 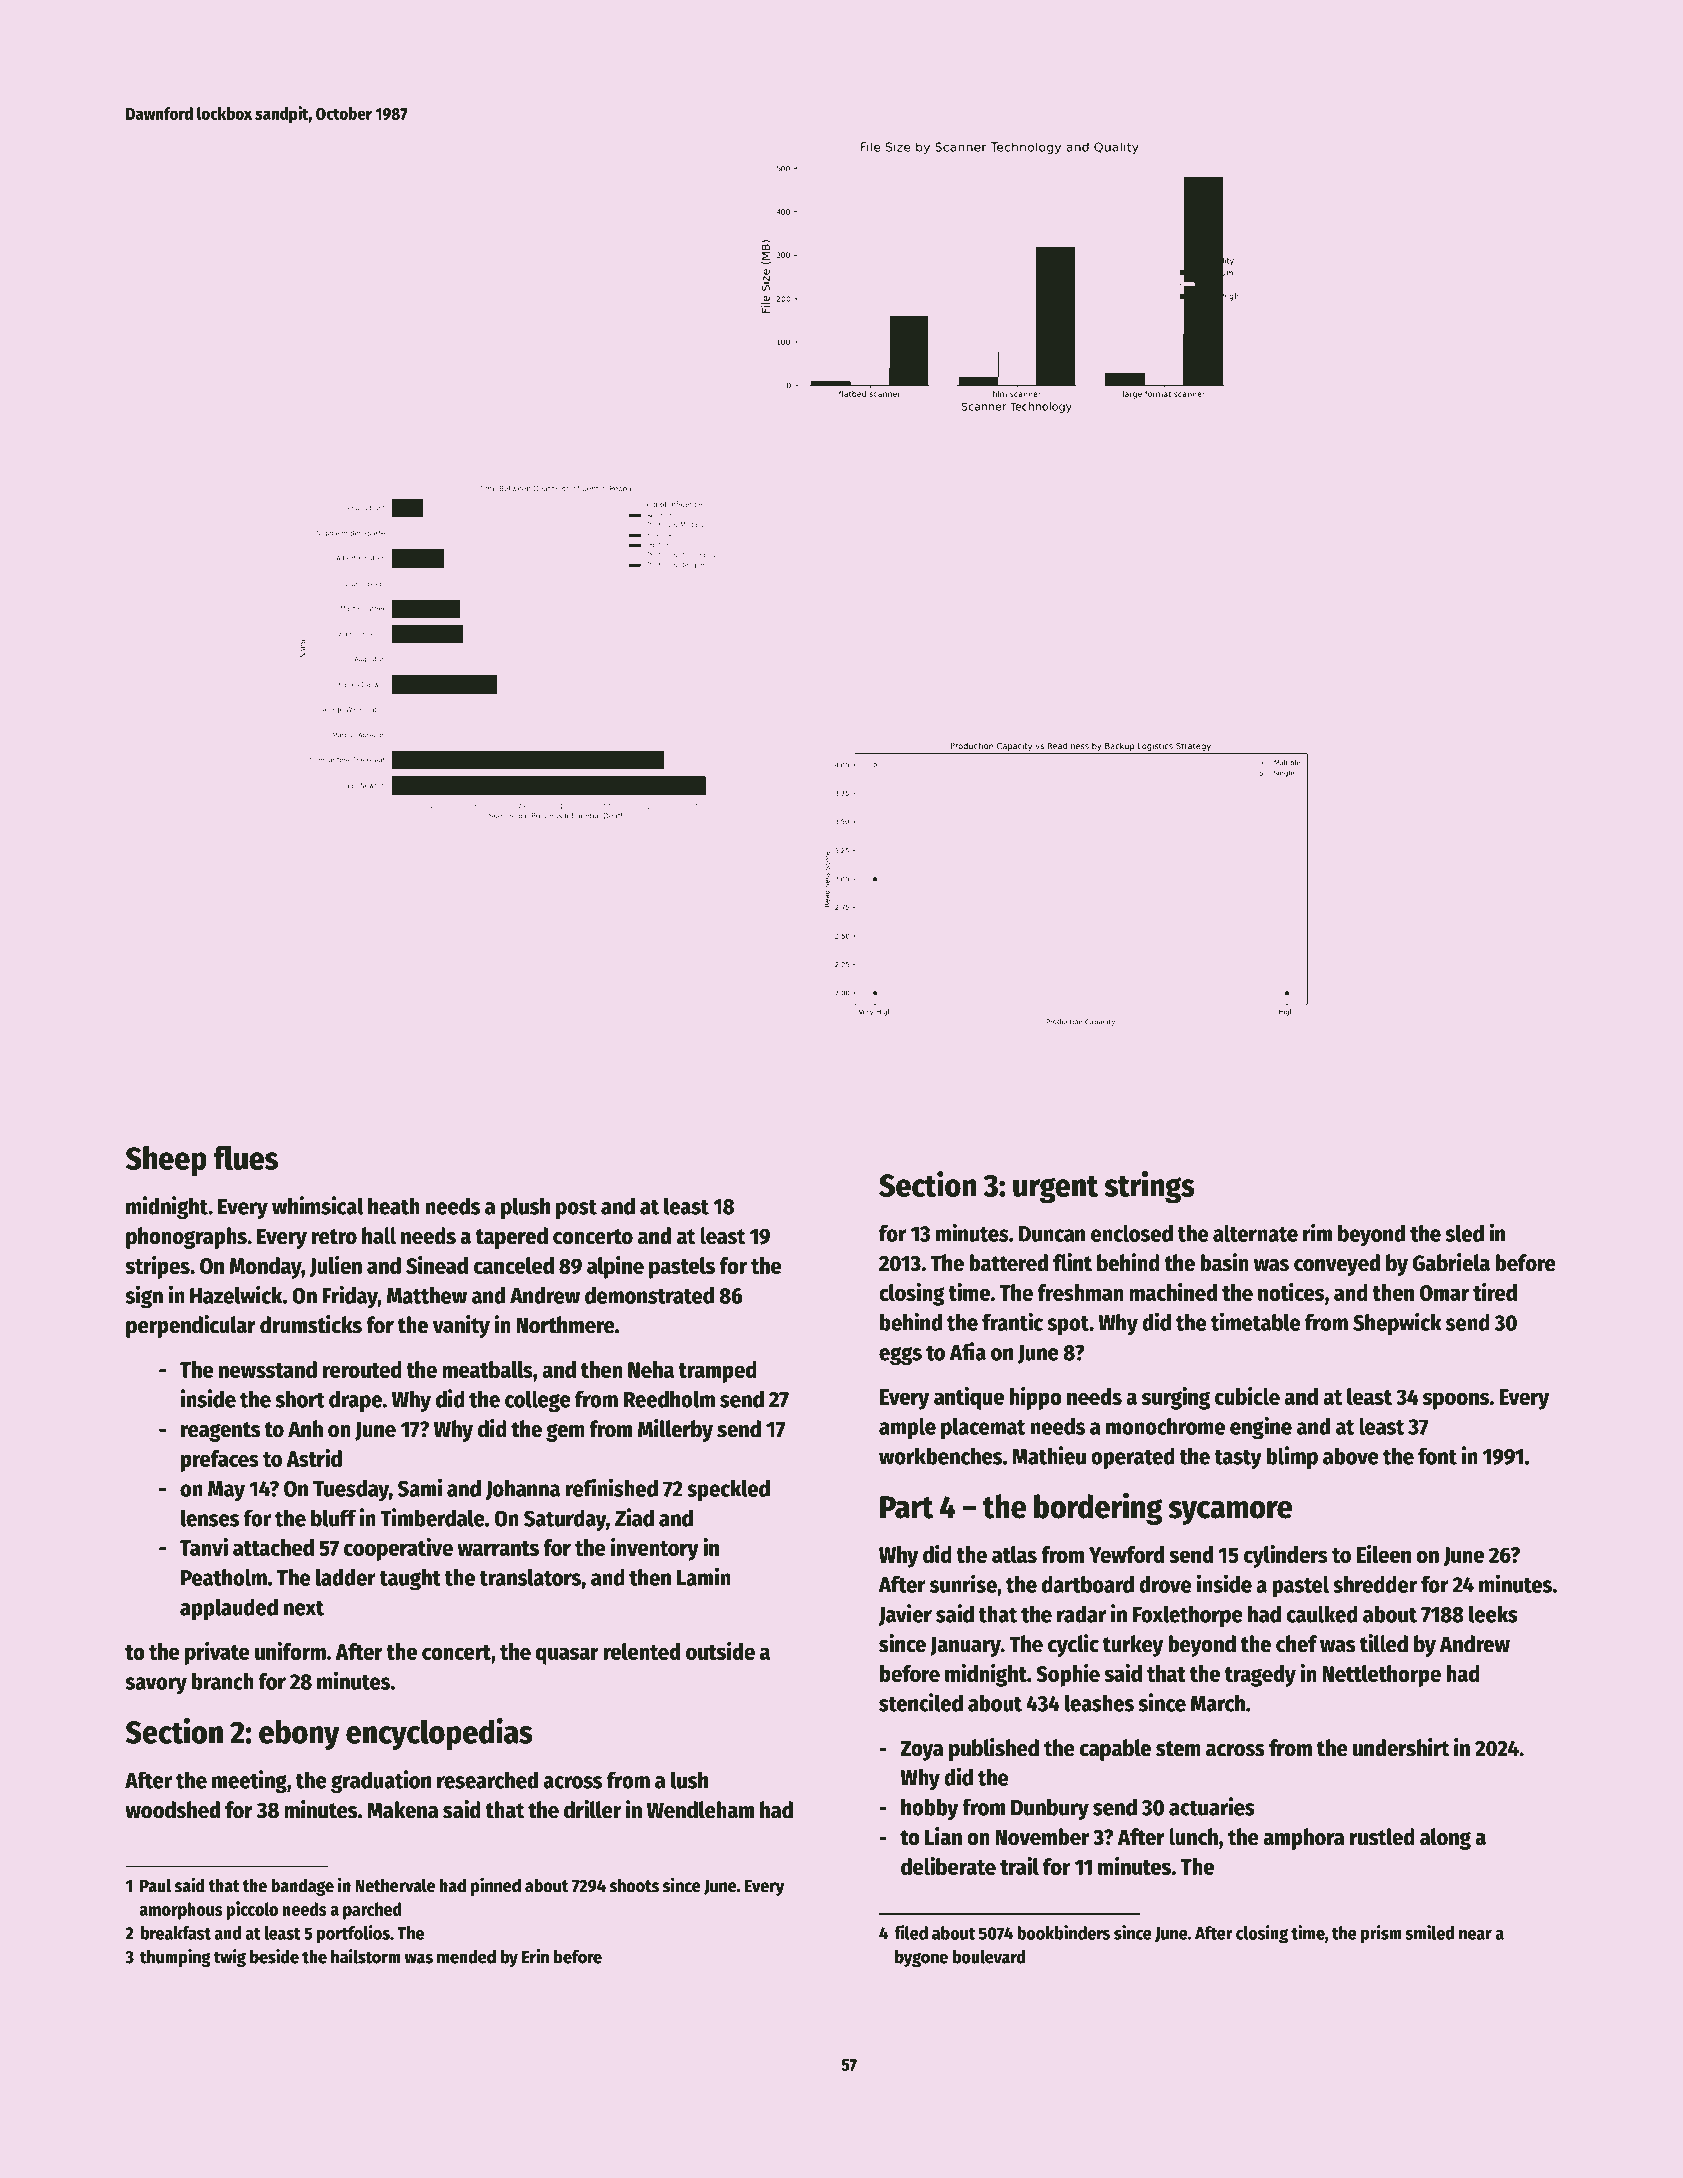 I want to click on urgent, so click(x=1056, y=1190).
